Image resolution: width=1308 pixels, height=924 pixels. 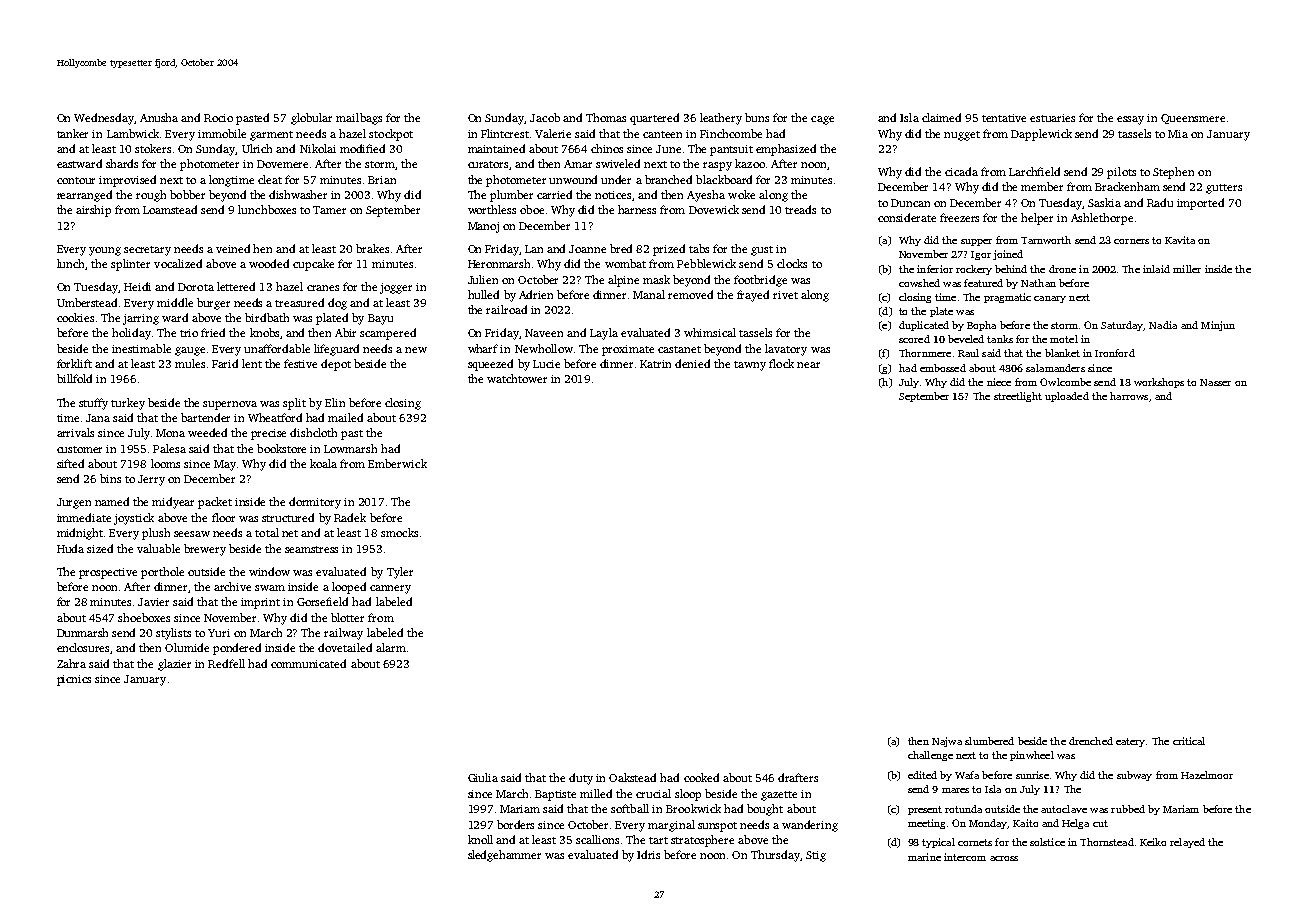 I want to click on sledgehammer, so click(x=504, y=856).
